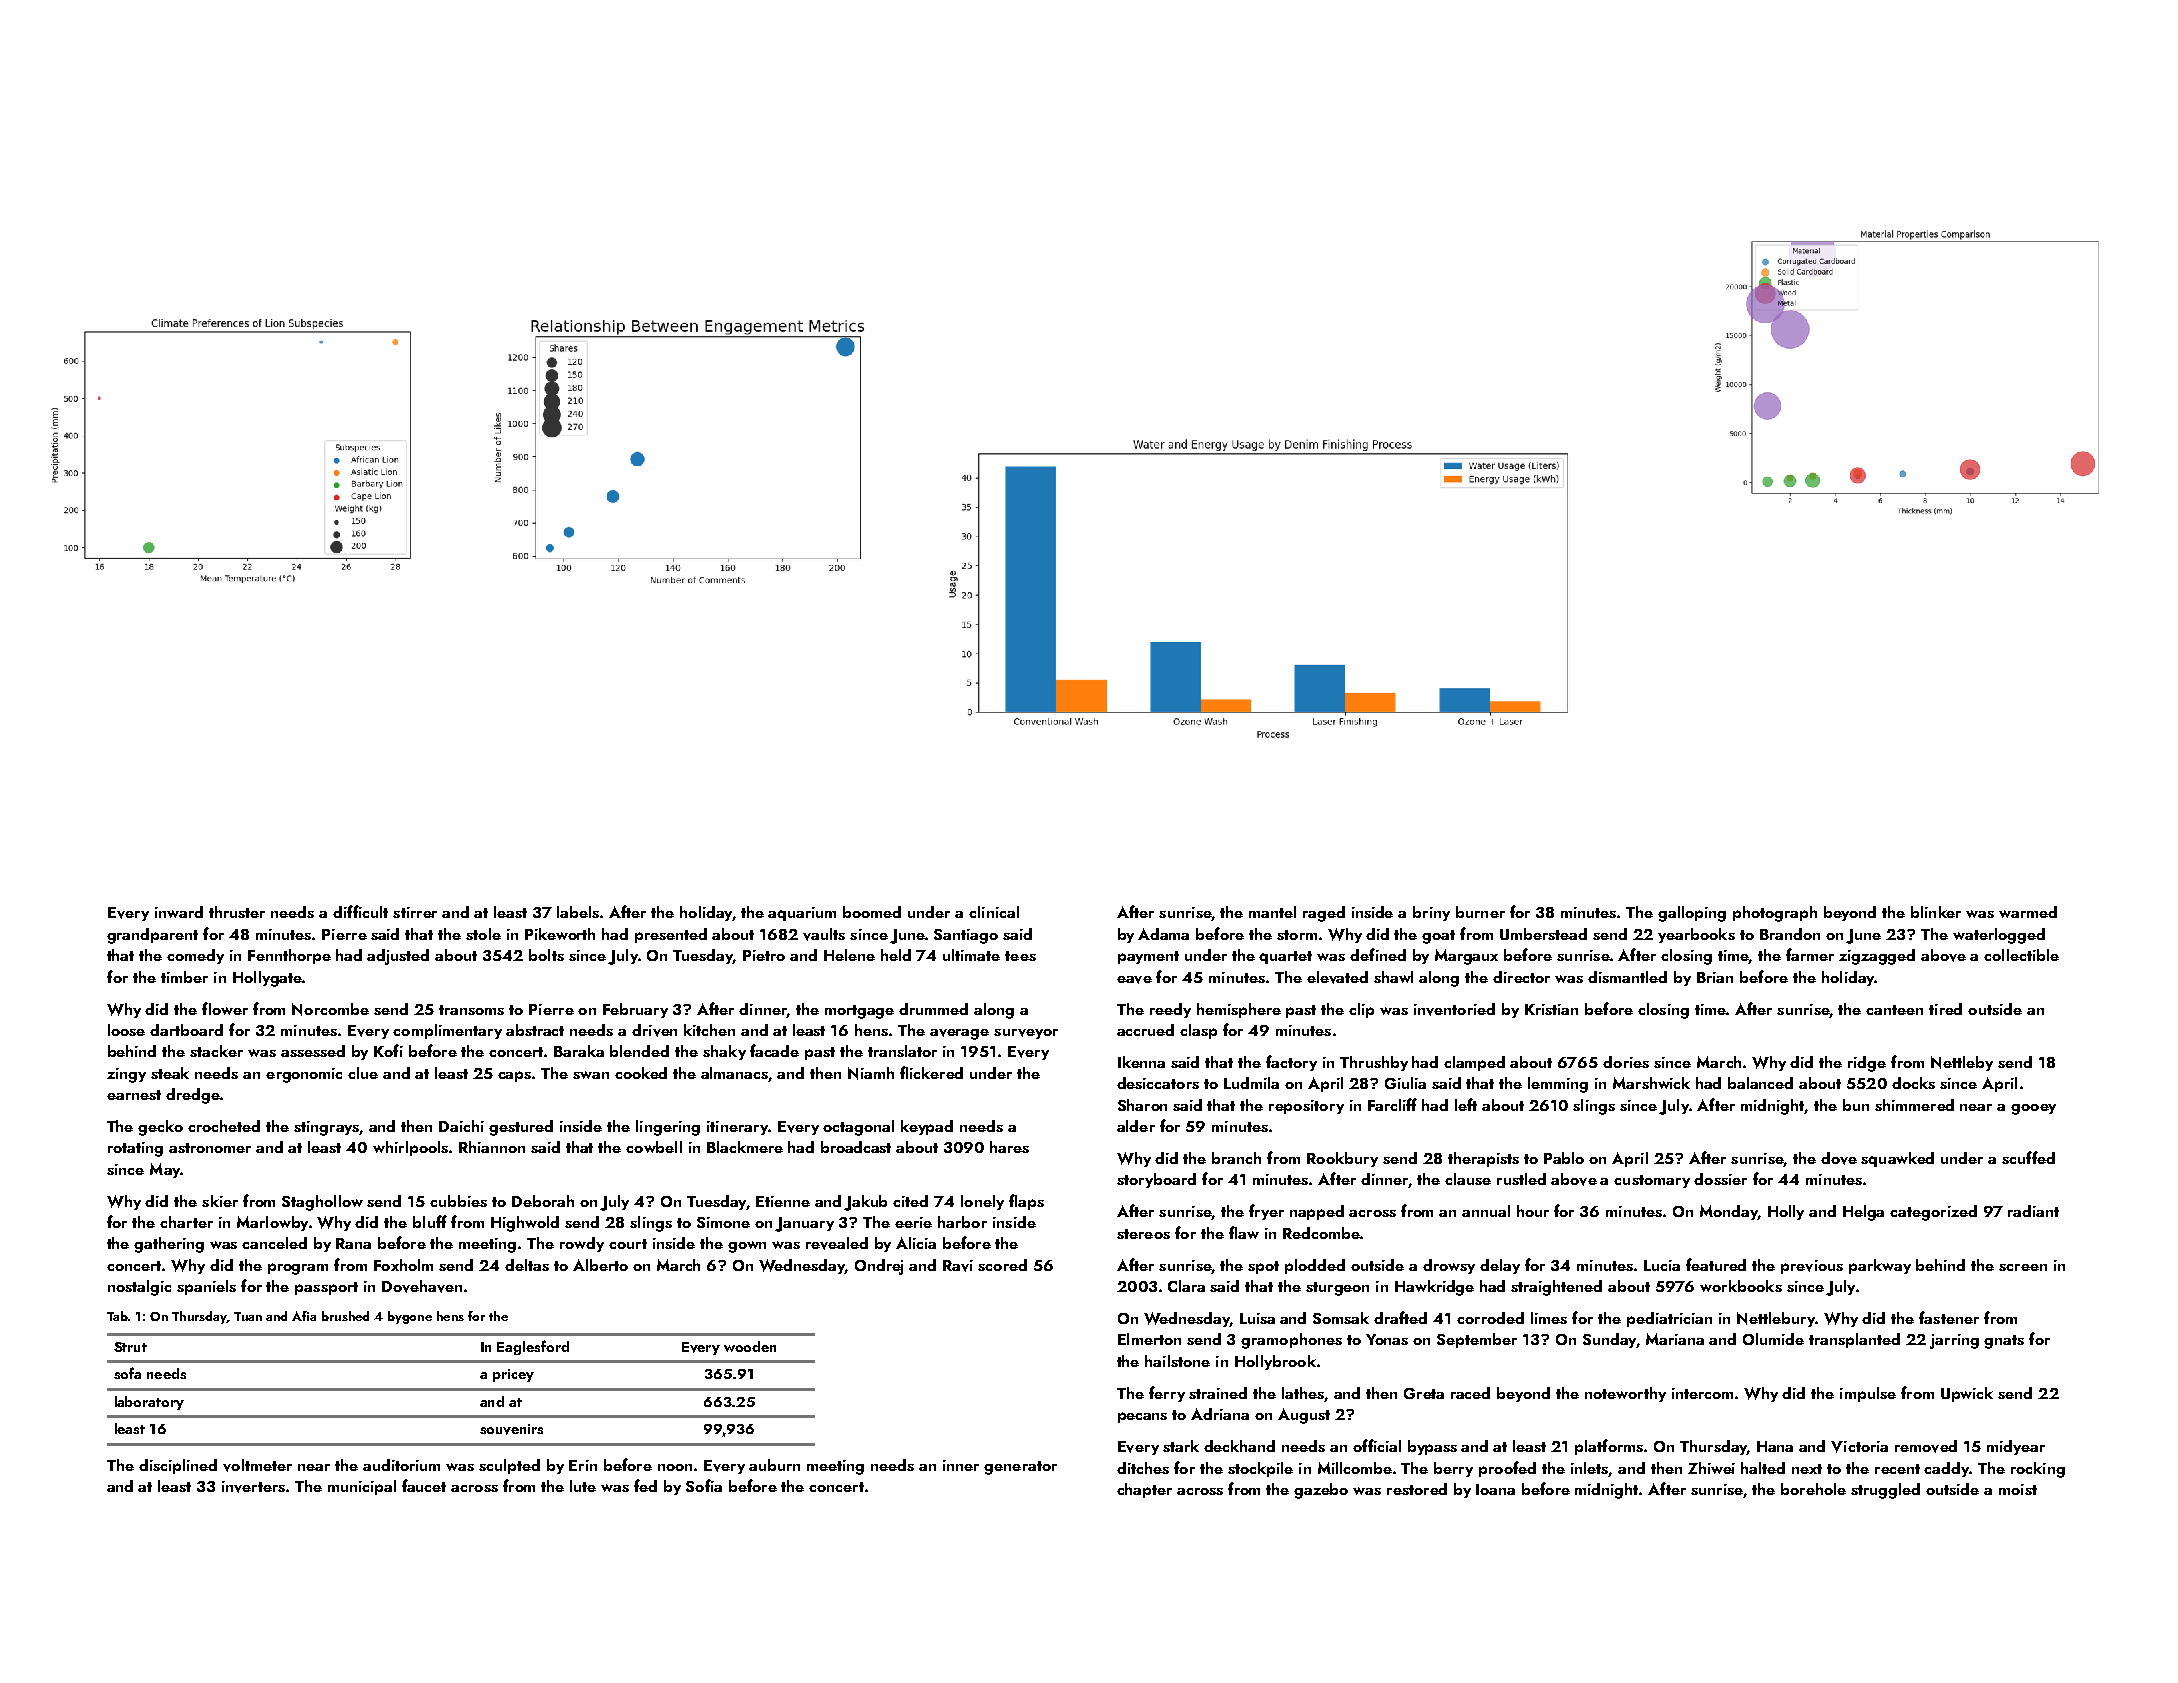 The width and height of the document is (2178, 1683). Describe the element at coordinates (126, 1075) in the document. I see `zingy` at that location.
